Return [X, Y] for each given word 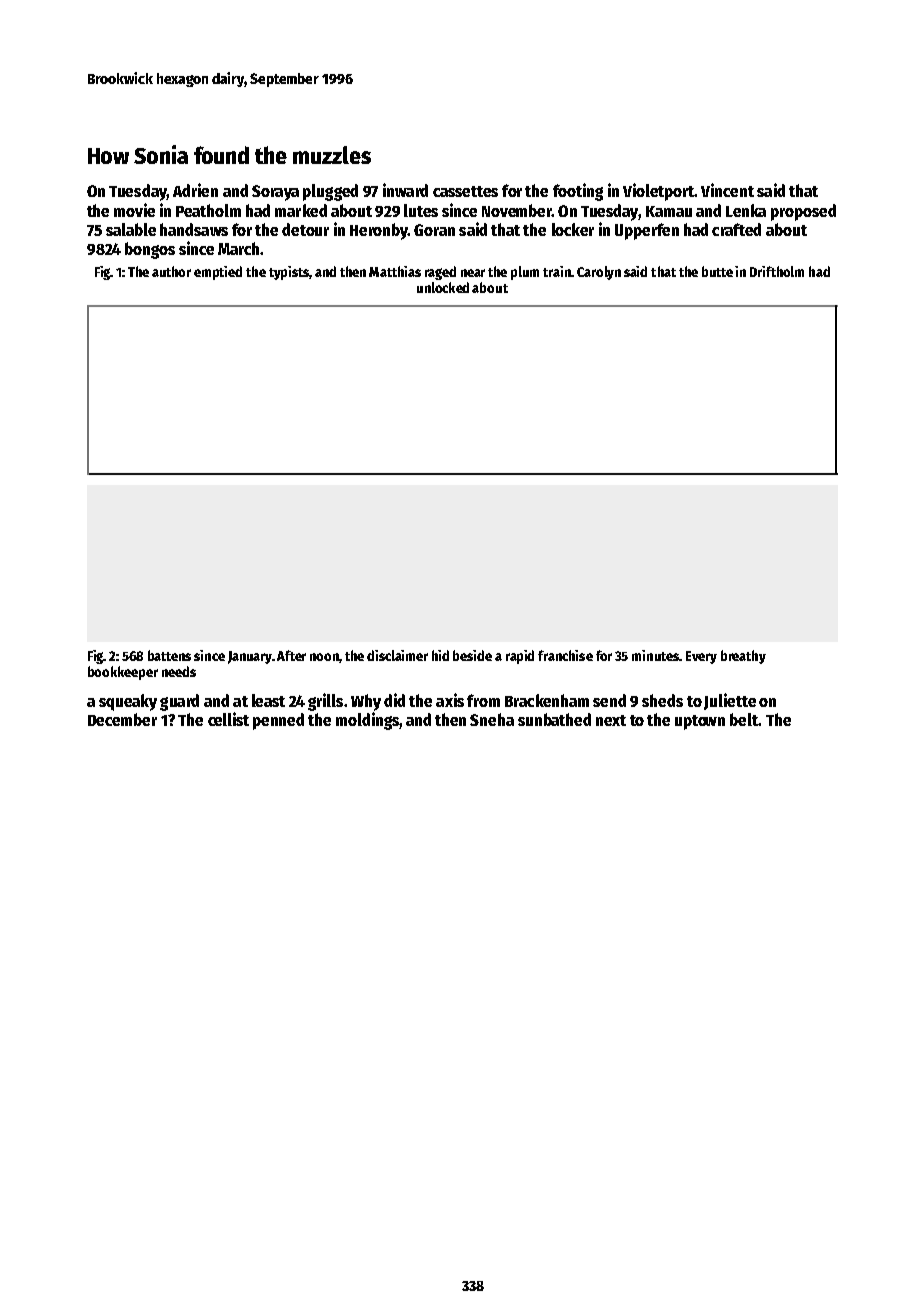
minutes [655, 655]
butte [717, 271]
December [122, 719]
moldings [368, 721]
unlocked [443, 287]
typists [289, 273]
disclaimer [397, 655]
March [238, 248]
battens [169, 655]
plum [525, 273]
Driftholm [777, 271]
